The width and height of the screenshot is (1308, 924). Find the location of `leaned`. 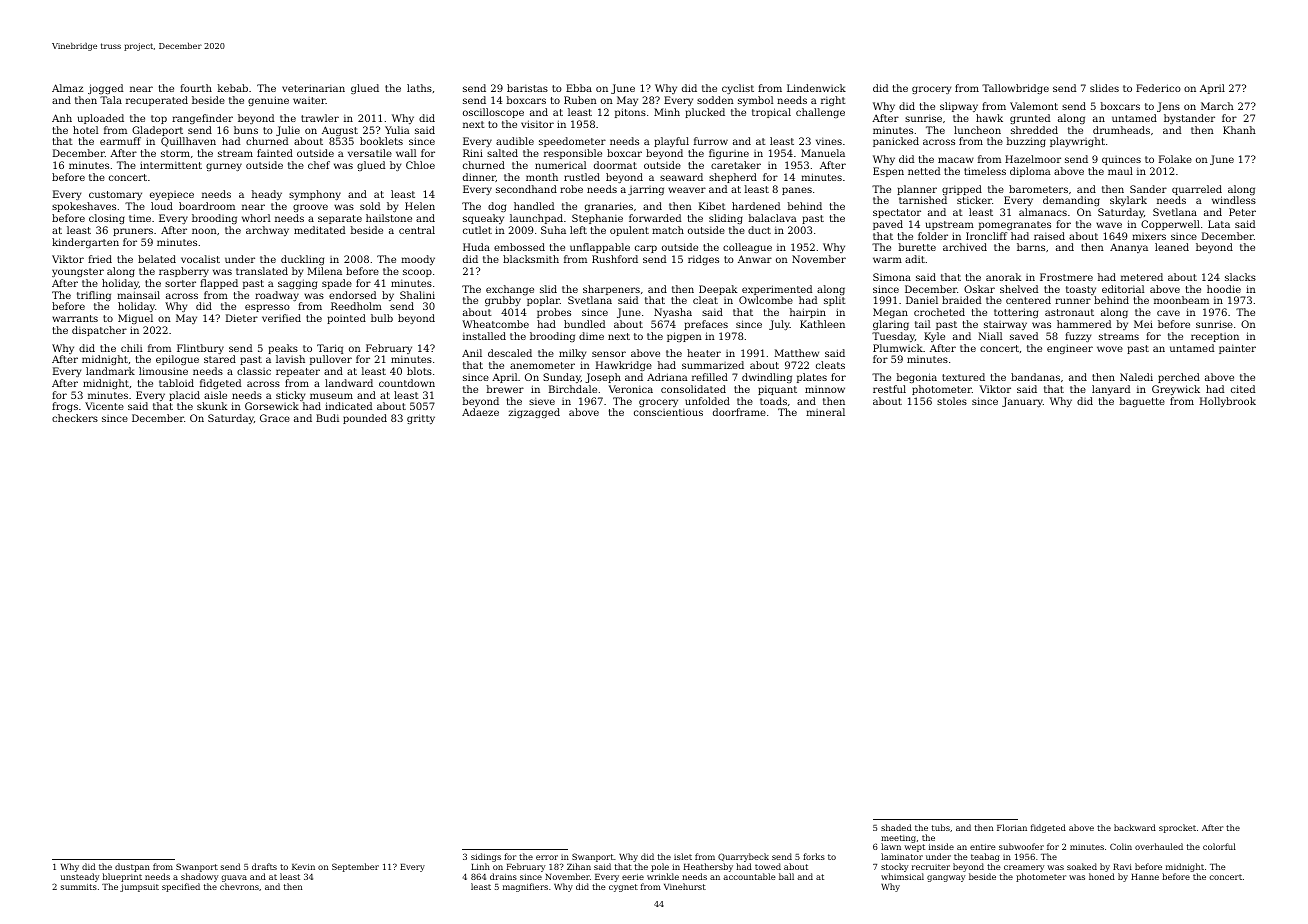

leaned is located at coordinates (1172, 247).
